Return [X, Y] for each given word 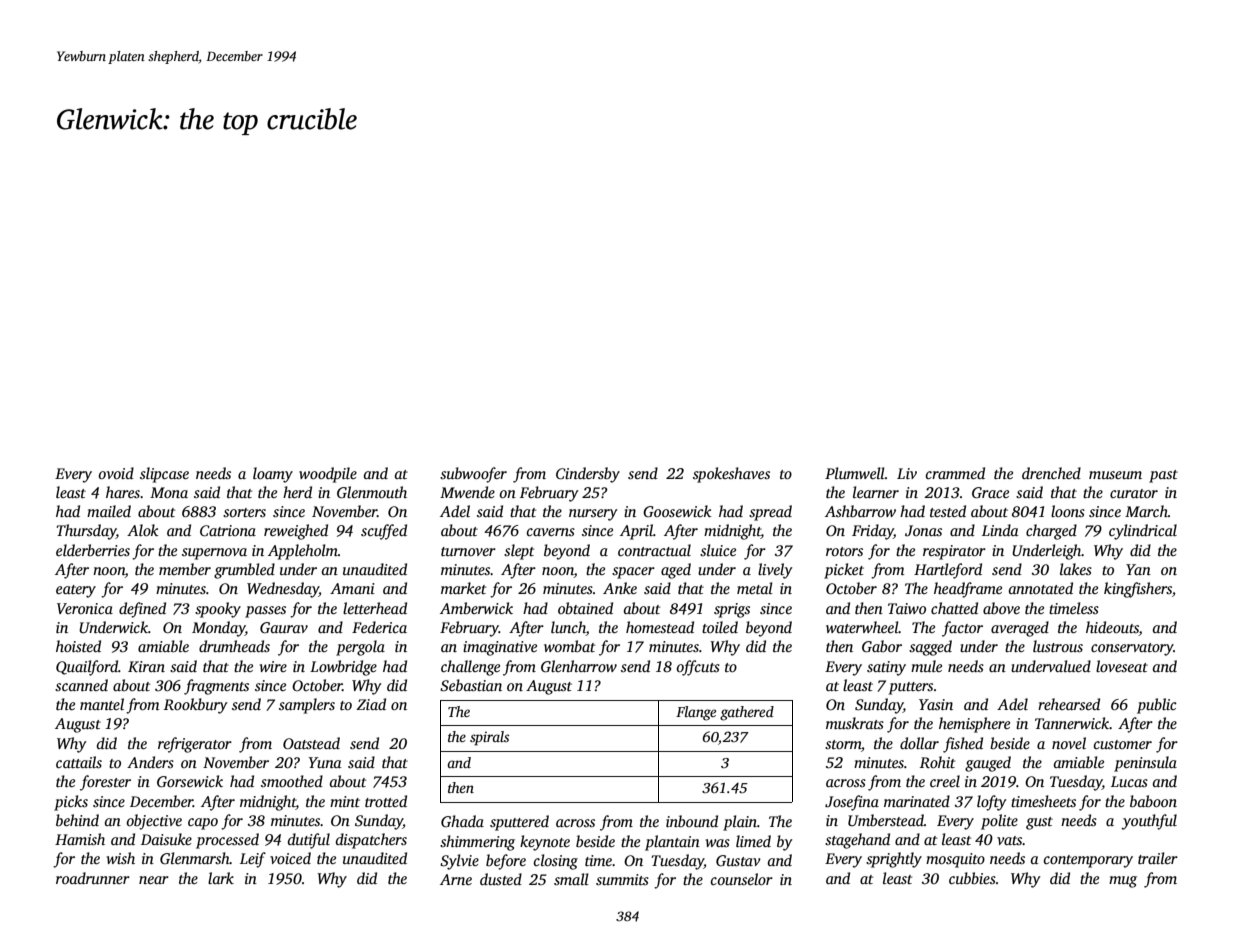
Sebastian [471, 685]
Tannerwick [1072, 723]
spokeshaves [731, 475]
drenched [1051, 473]
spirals [489, 738]
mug [1123, 882]
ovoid [116, 473]
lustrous [1058, 646]
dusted [501, 879]
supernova [214, 554]
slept [519, 552]
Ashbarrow [860, 511]
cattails [79, 762]
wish [121, 858]
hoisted [78, 646]
